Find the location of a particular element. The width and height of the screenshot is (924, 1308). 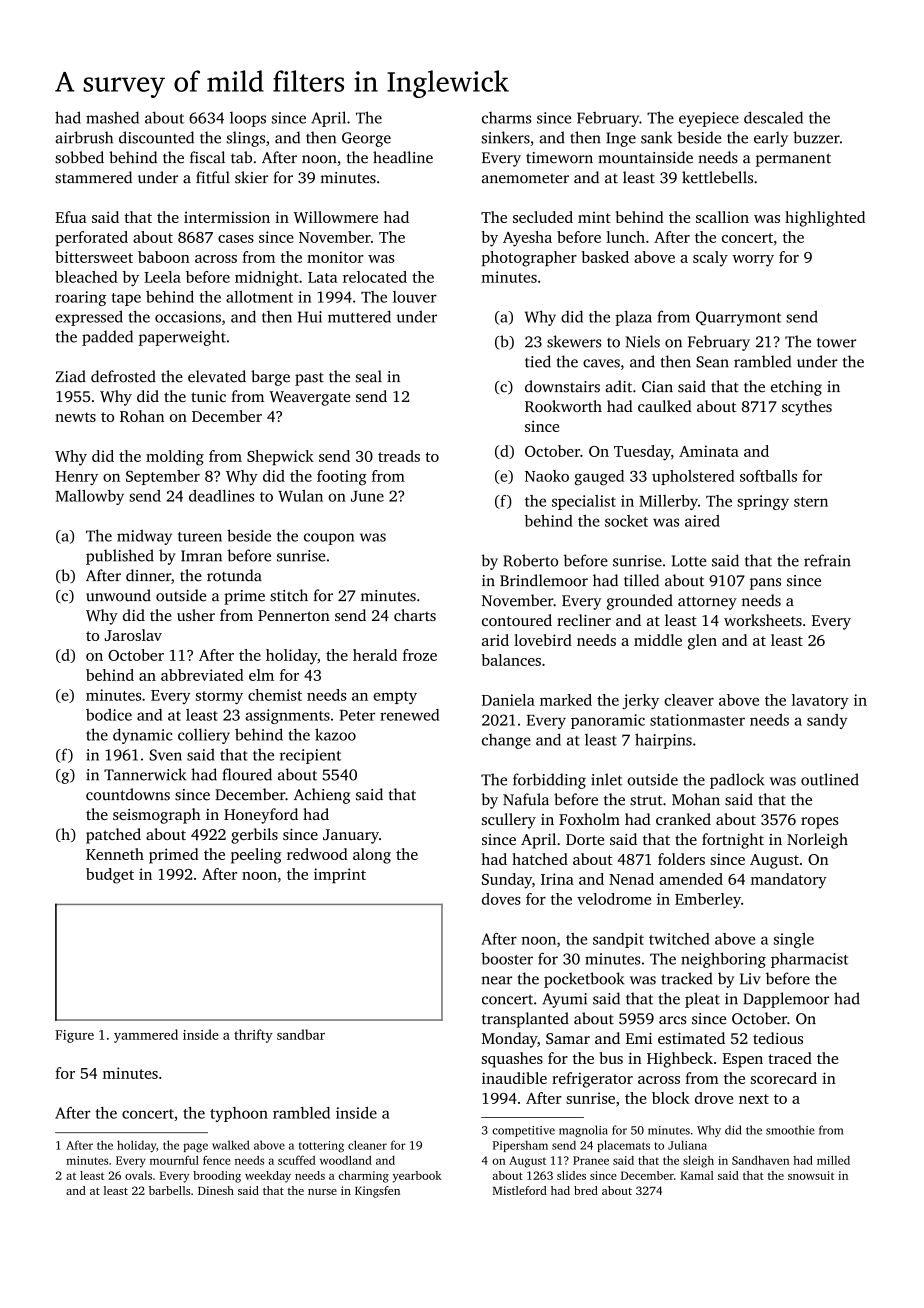

Brindlemoor is located at coordinates (544, 580).
